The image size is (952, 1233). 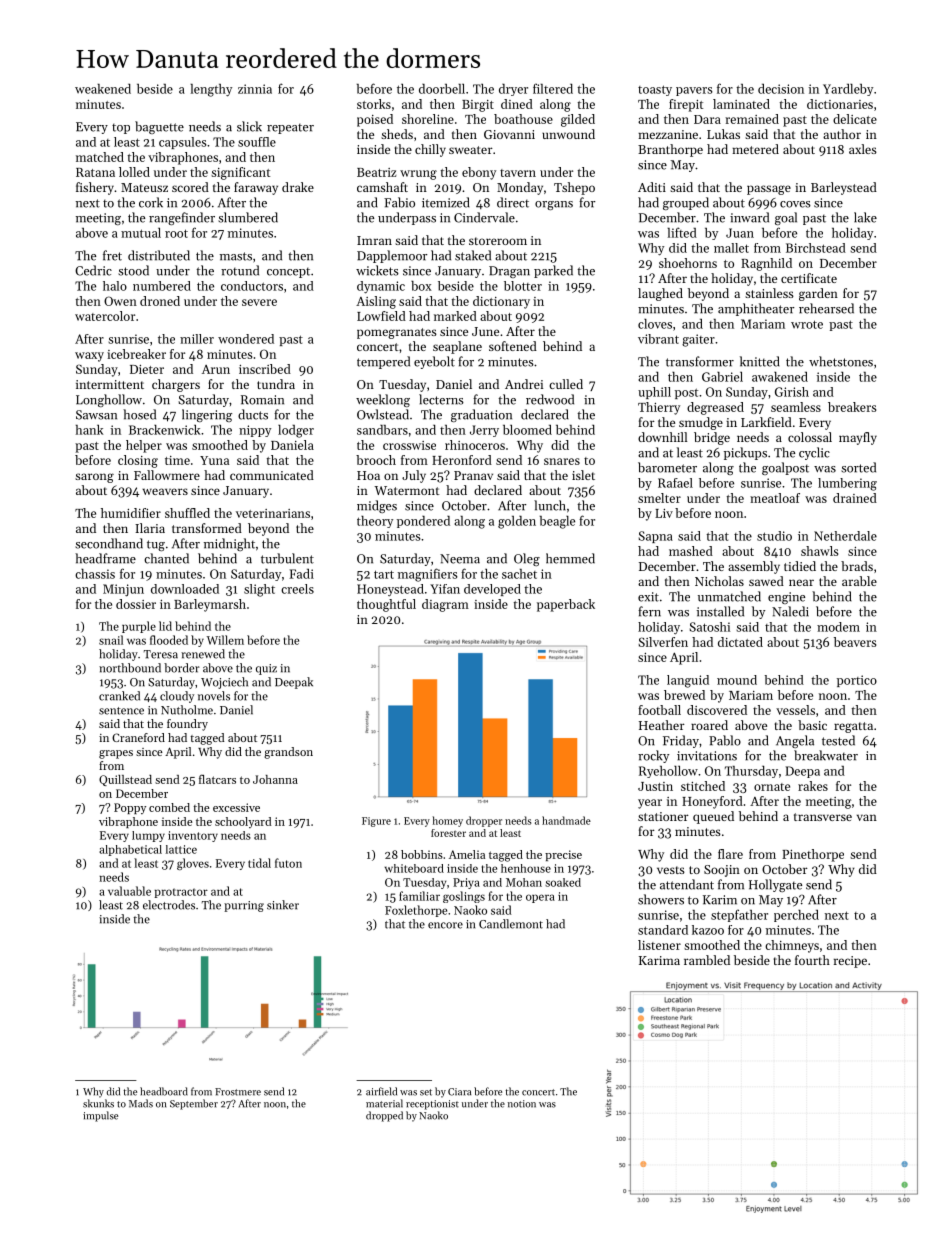 What do you see at coordinates (659, 710) in the page?
I see `football` at bounding box center [659, 710].
